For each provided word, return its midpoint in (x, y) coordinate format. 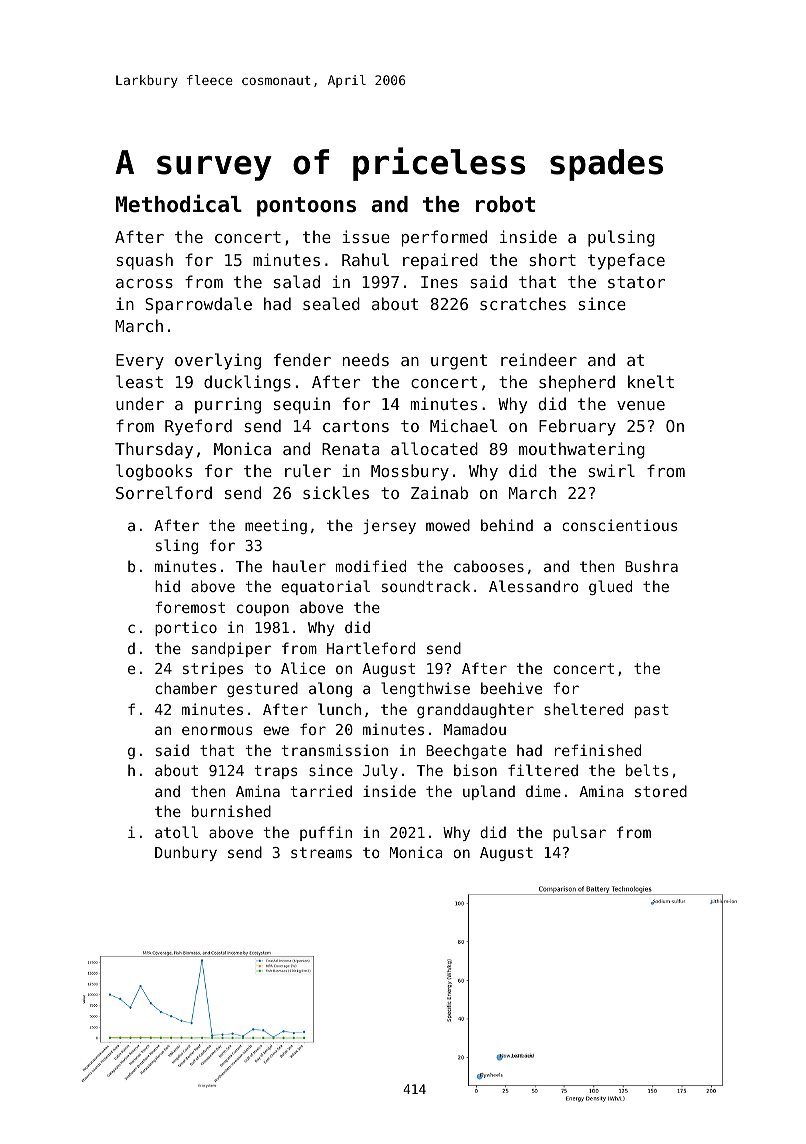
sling (177, 546)
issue (366, 236)
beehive (511, 688)
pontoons (306, 207)
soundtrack (426, 586)
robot (505, 204)
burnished (231, 811)
